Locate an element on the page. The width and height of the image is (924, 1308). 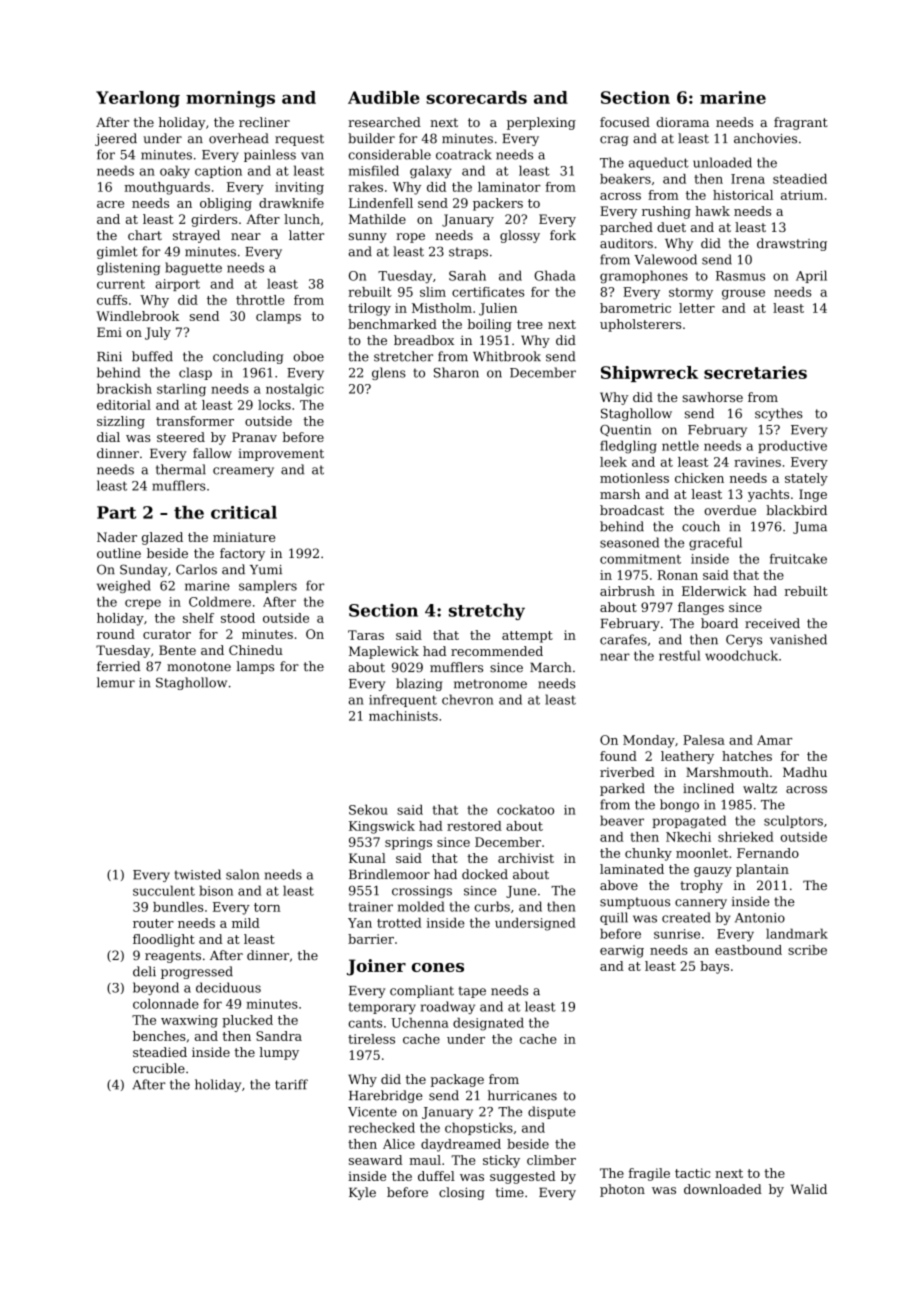
throttle is located at coordinates (260, 300).
